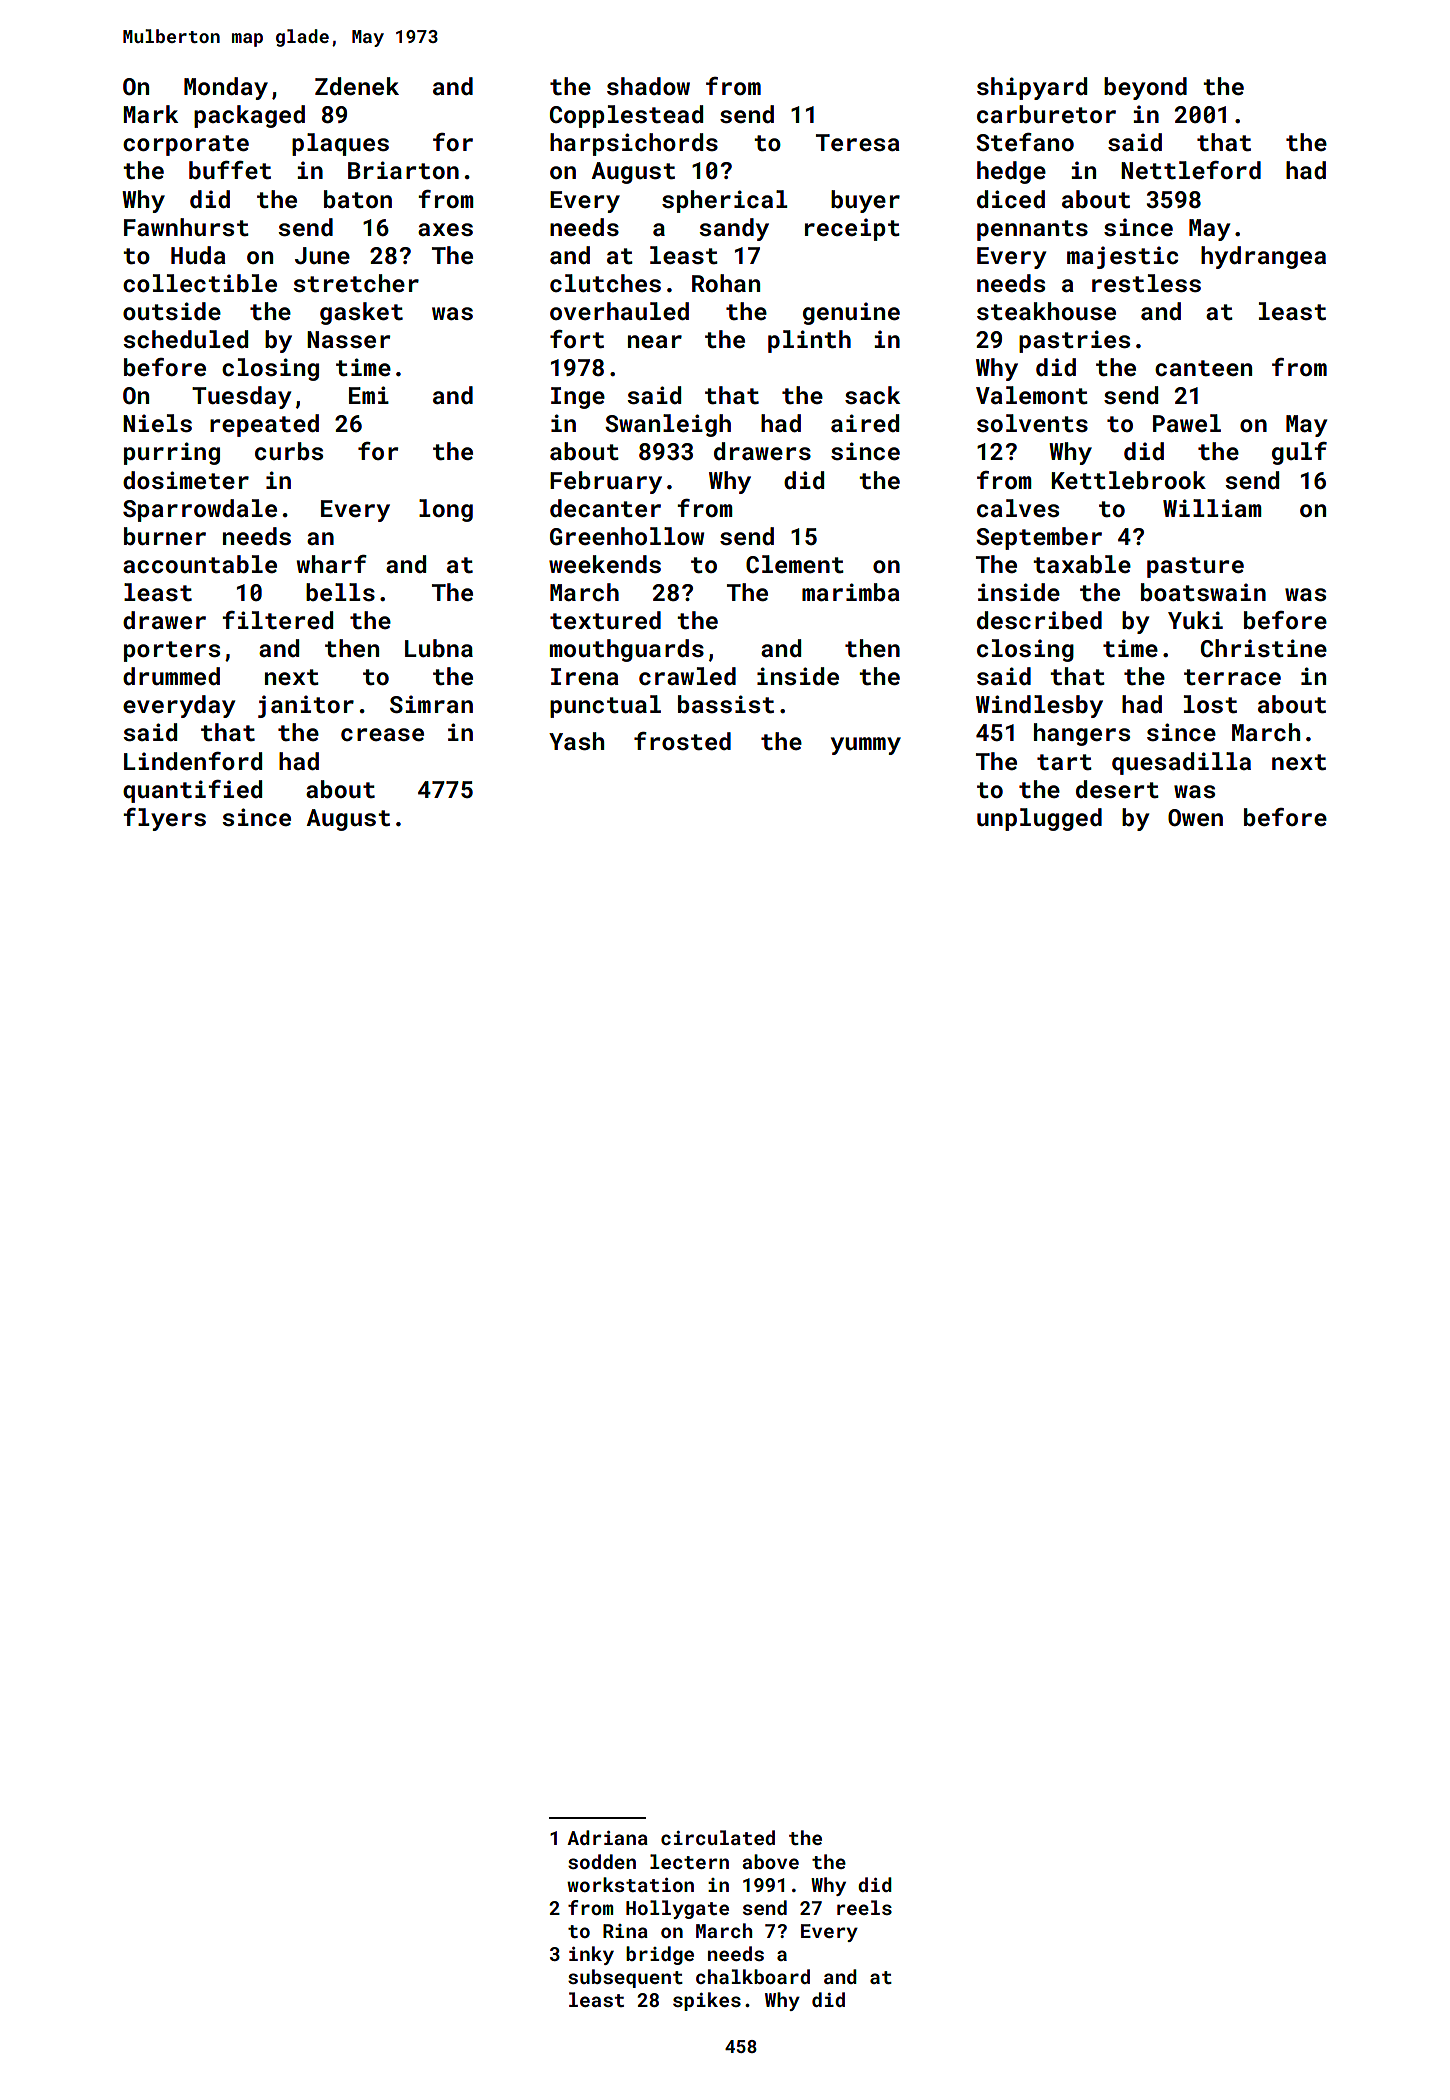  I want to click on reels, so click(864, 1907).
